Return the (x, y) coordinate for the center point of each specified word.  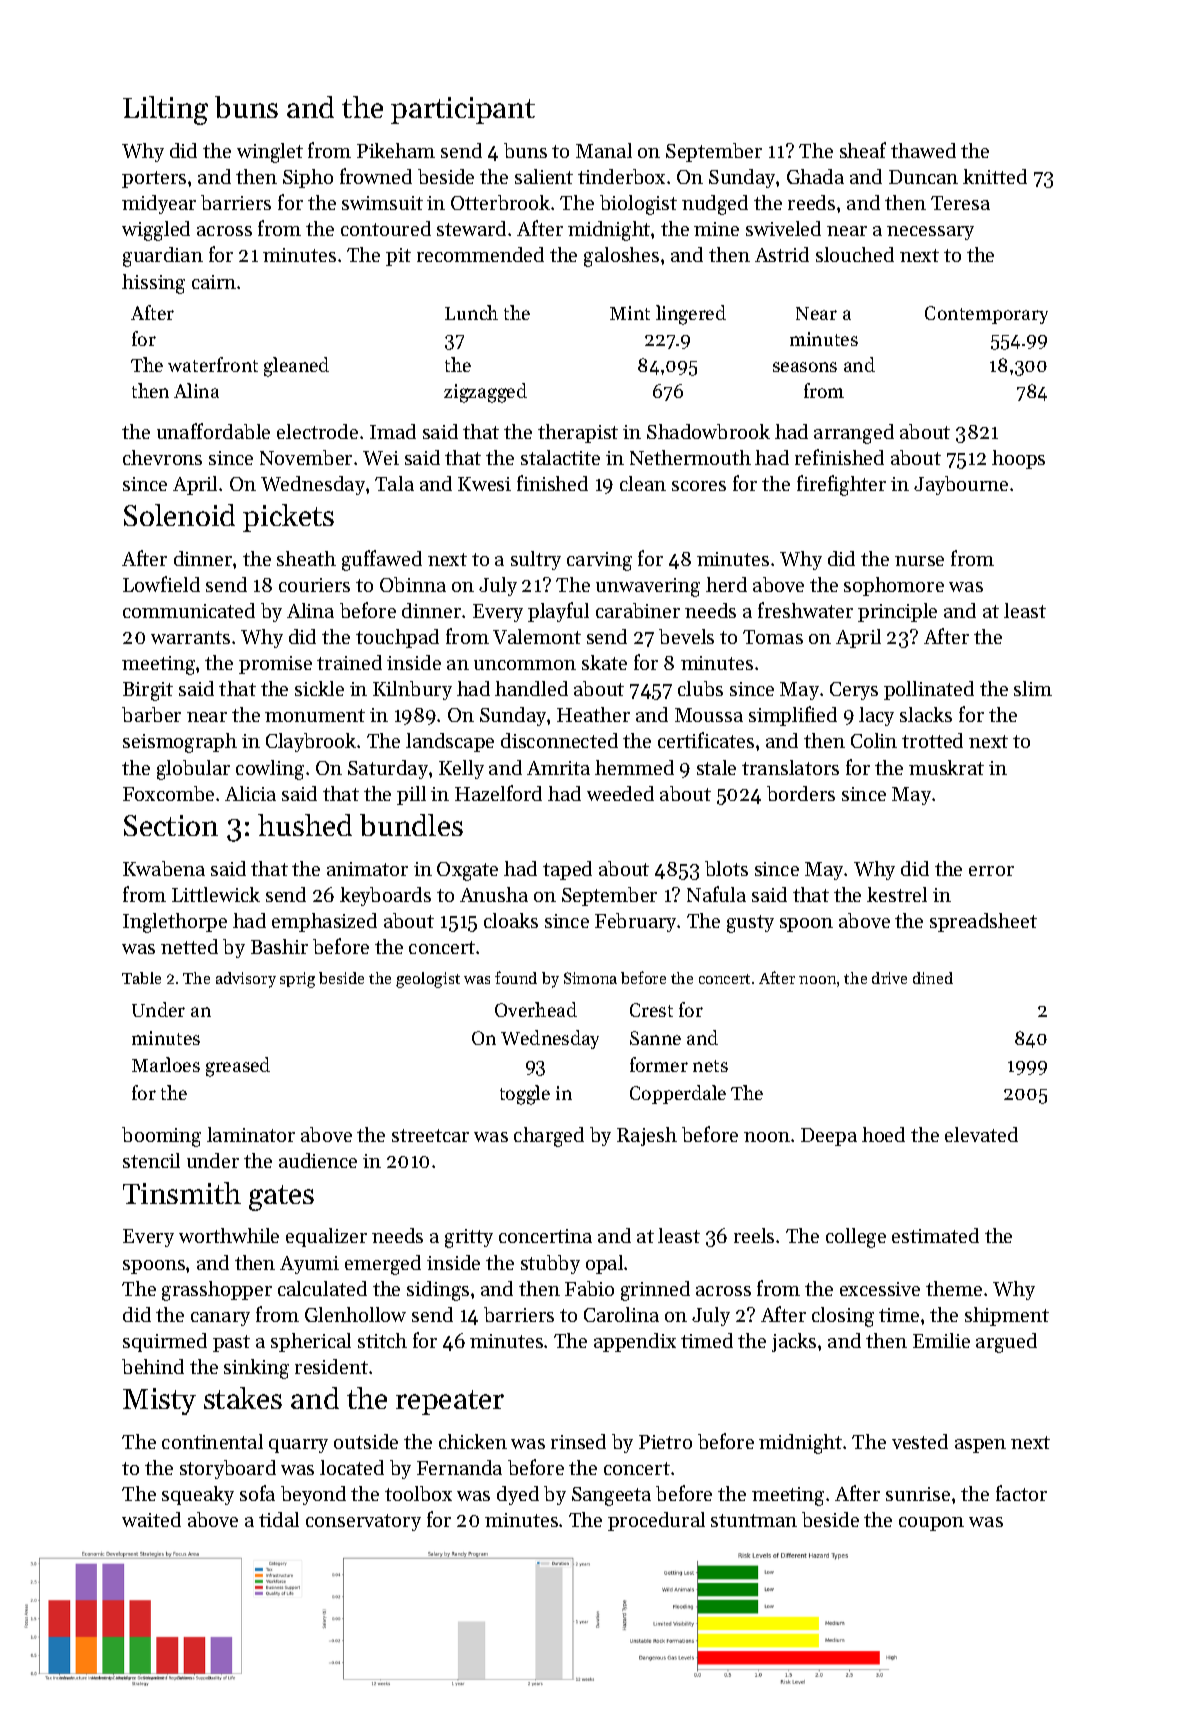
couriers (314, 585)
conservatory (363, 1522)
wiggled (156, 231)
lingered (691, 315)
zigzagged (485, 393)
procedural (656, 1521)
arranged (854, 434)
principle (897, 612)
